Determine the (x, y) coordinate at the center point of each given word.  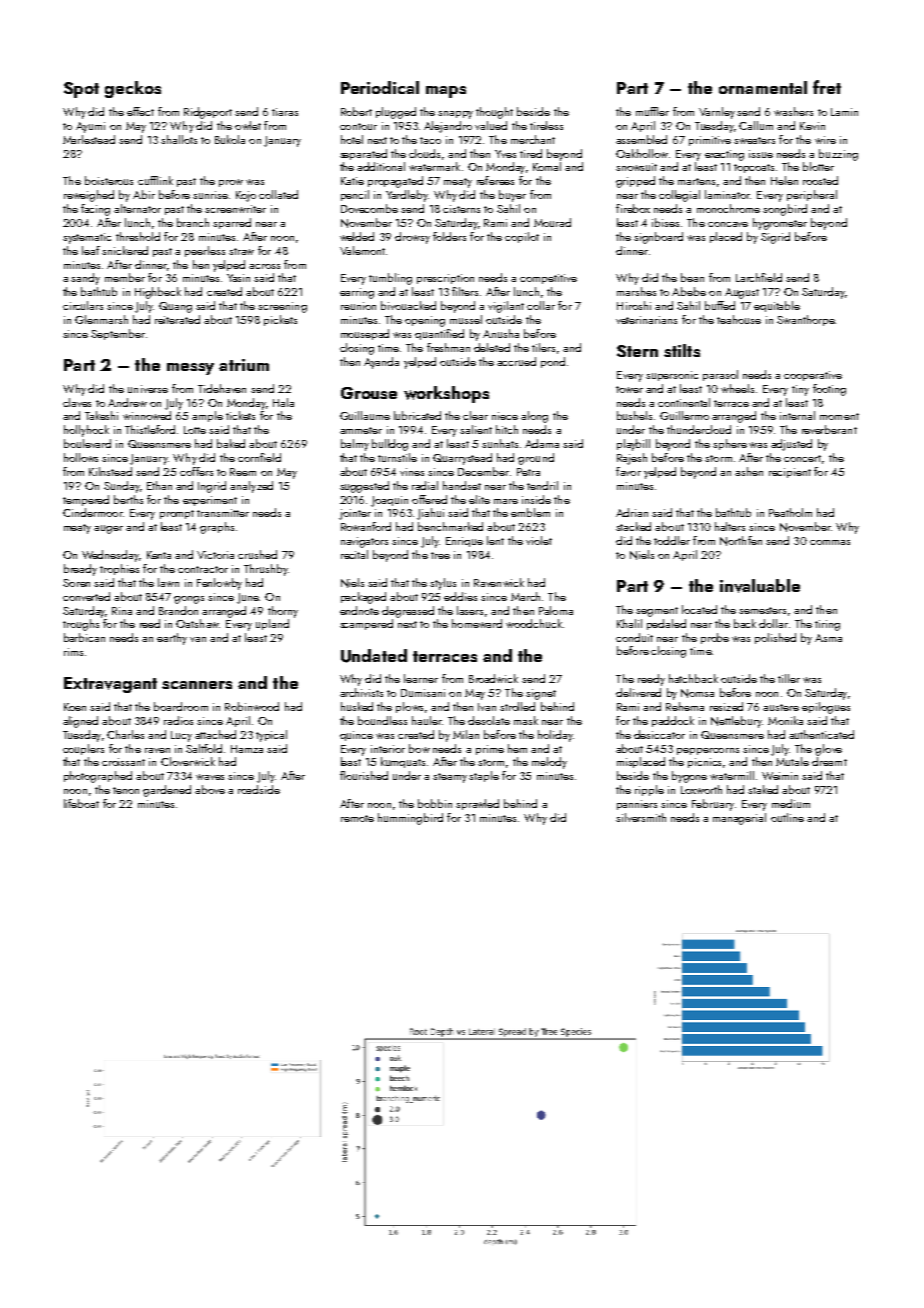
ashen (749, 471)
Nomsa (697, 693)
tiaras (285, 112)
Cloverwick (188, 761)
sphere (730, 444)
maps (446, 92)
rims (73, 652)
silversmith (641, 817)
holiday (555, 736)
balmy (355, 445)
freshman (448, 347)
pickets (280, 320)
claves (77, 402)
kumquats (403, 762)
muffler (652, 111)
